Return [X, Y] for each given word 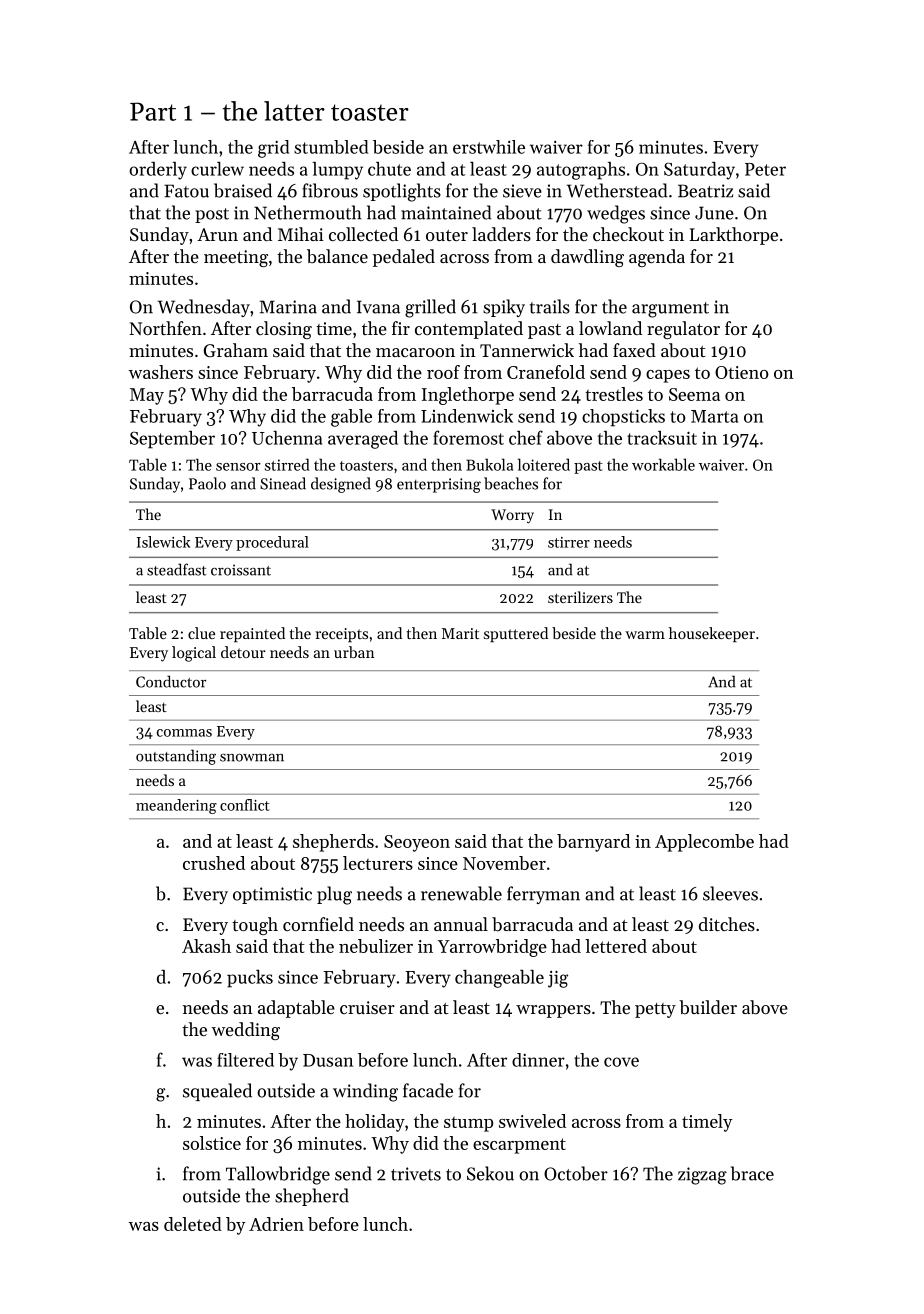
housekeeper [712, 634]
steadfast [177, 569]
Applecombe [704, 843]
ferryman [543, 895]
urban [354, 652]
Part [153, 111]
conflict [245, 805]
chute [389, 169]
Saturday [699, 171]
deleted [193, 1224]
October [576, 1173]
